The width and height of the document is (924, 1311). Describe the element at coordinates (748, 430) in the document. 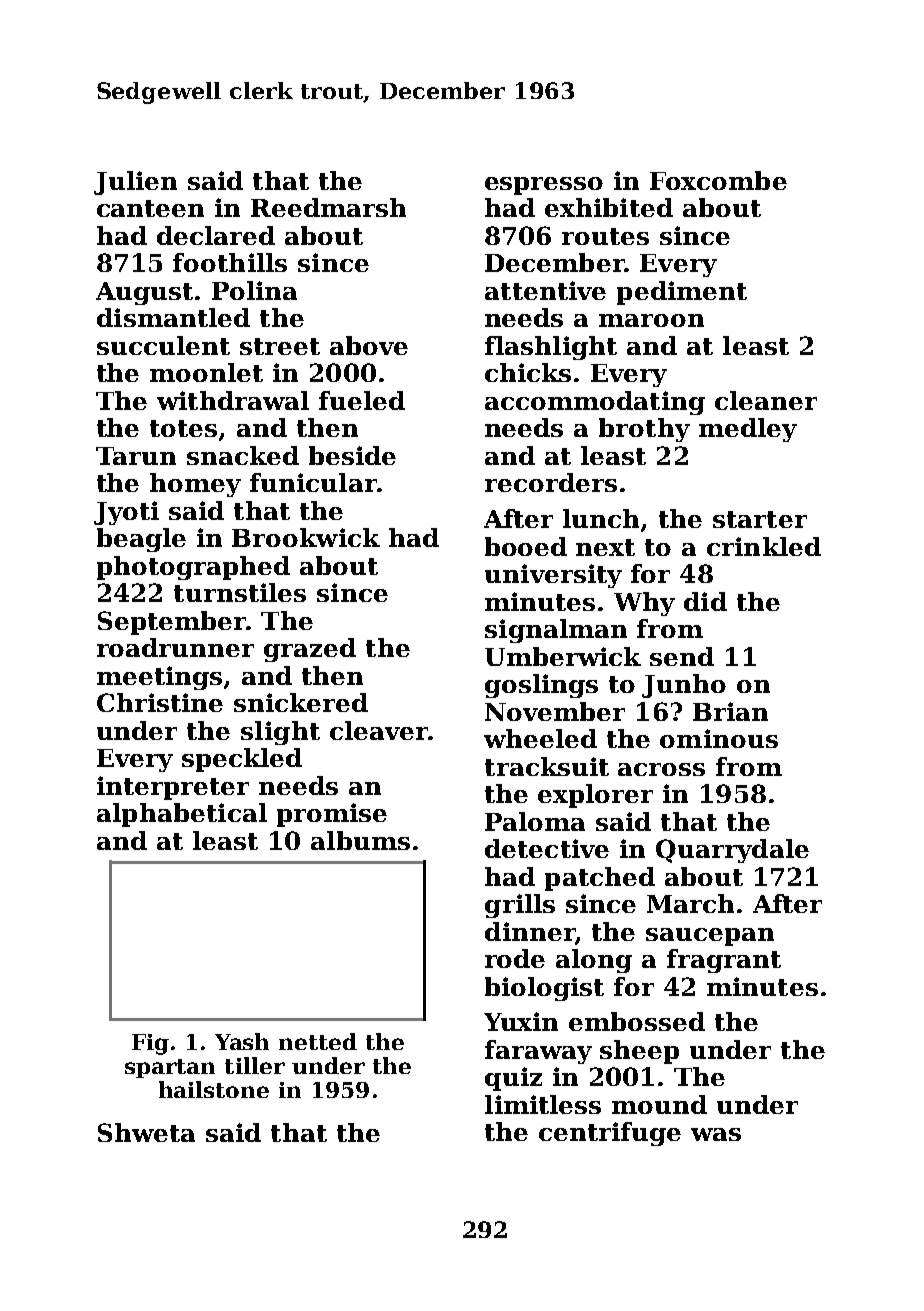

I see `medley` at that location.
